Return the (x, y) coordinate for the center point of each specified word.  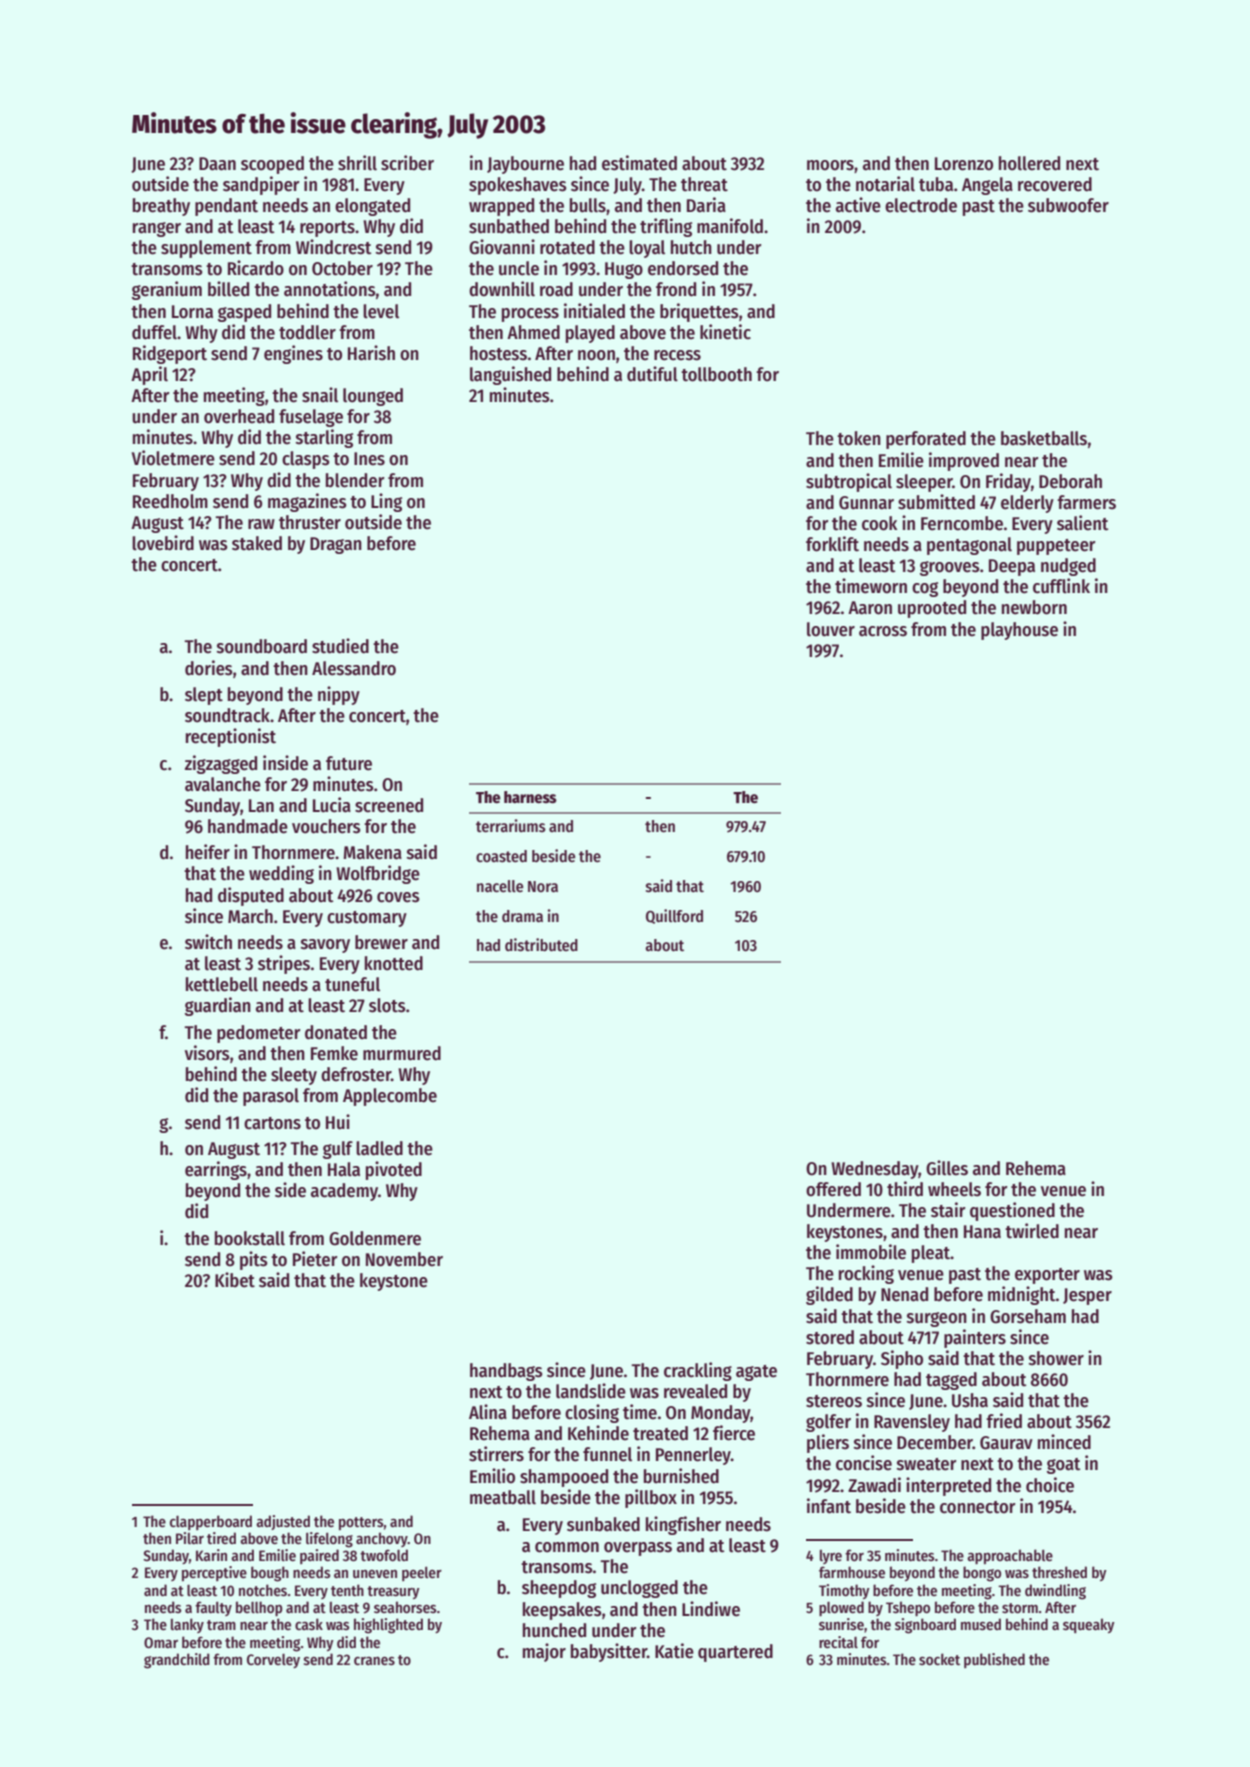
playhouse (1019, 631)
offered (833, 1189)
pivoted (394, 1170)
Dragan (336, 545)
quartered (735, 1653)
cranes (374, 1661)
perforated (926, 440)
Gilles (947, 1168)
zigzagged (221, 764)
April (149, 375)
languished (510, 375)
